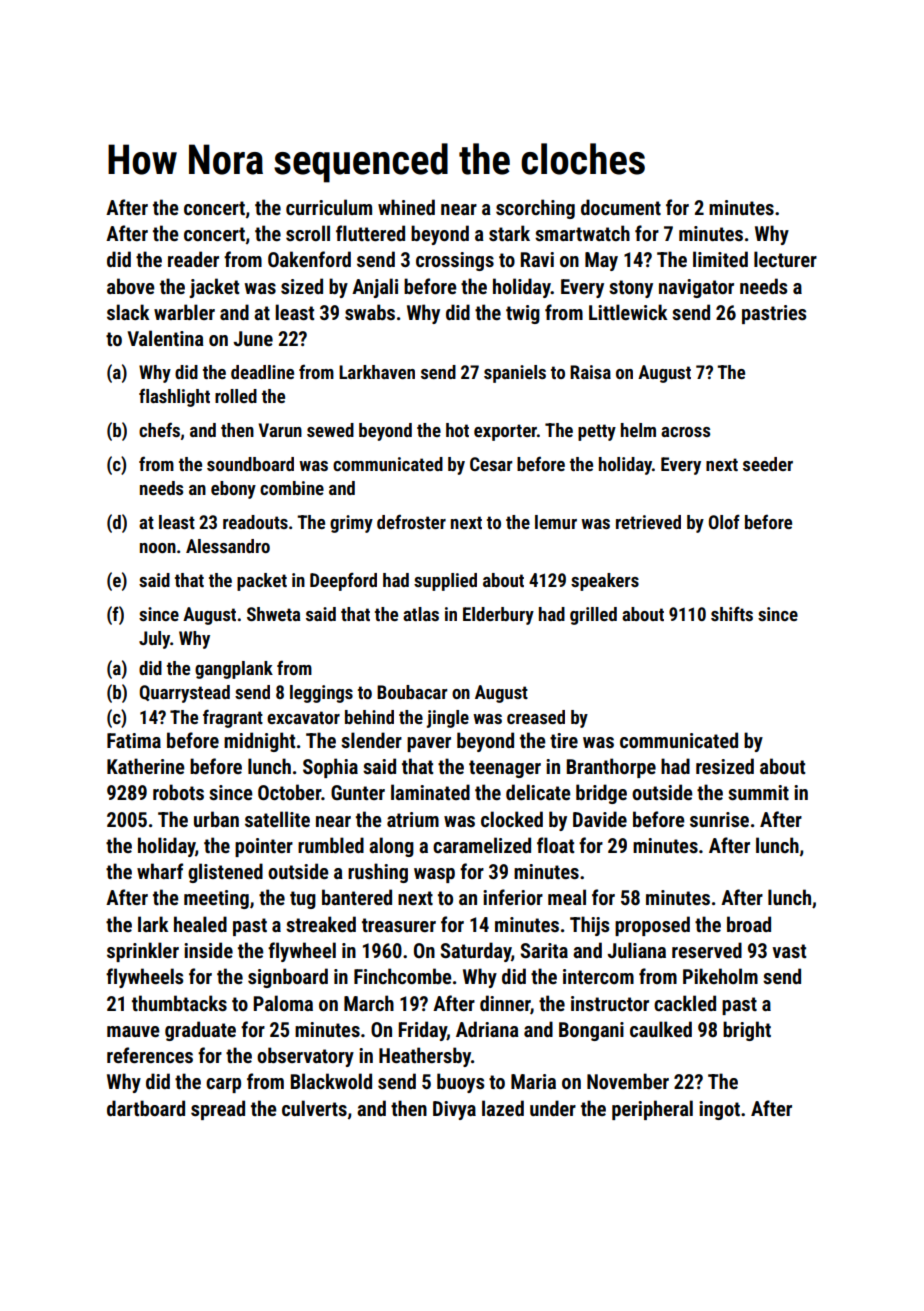 The image size is (924, 1311). What do you see at coordinates (146, 1108) in the page?
I see `dartboard` at bounding box center [146, 1108].
